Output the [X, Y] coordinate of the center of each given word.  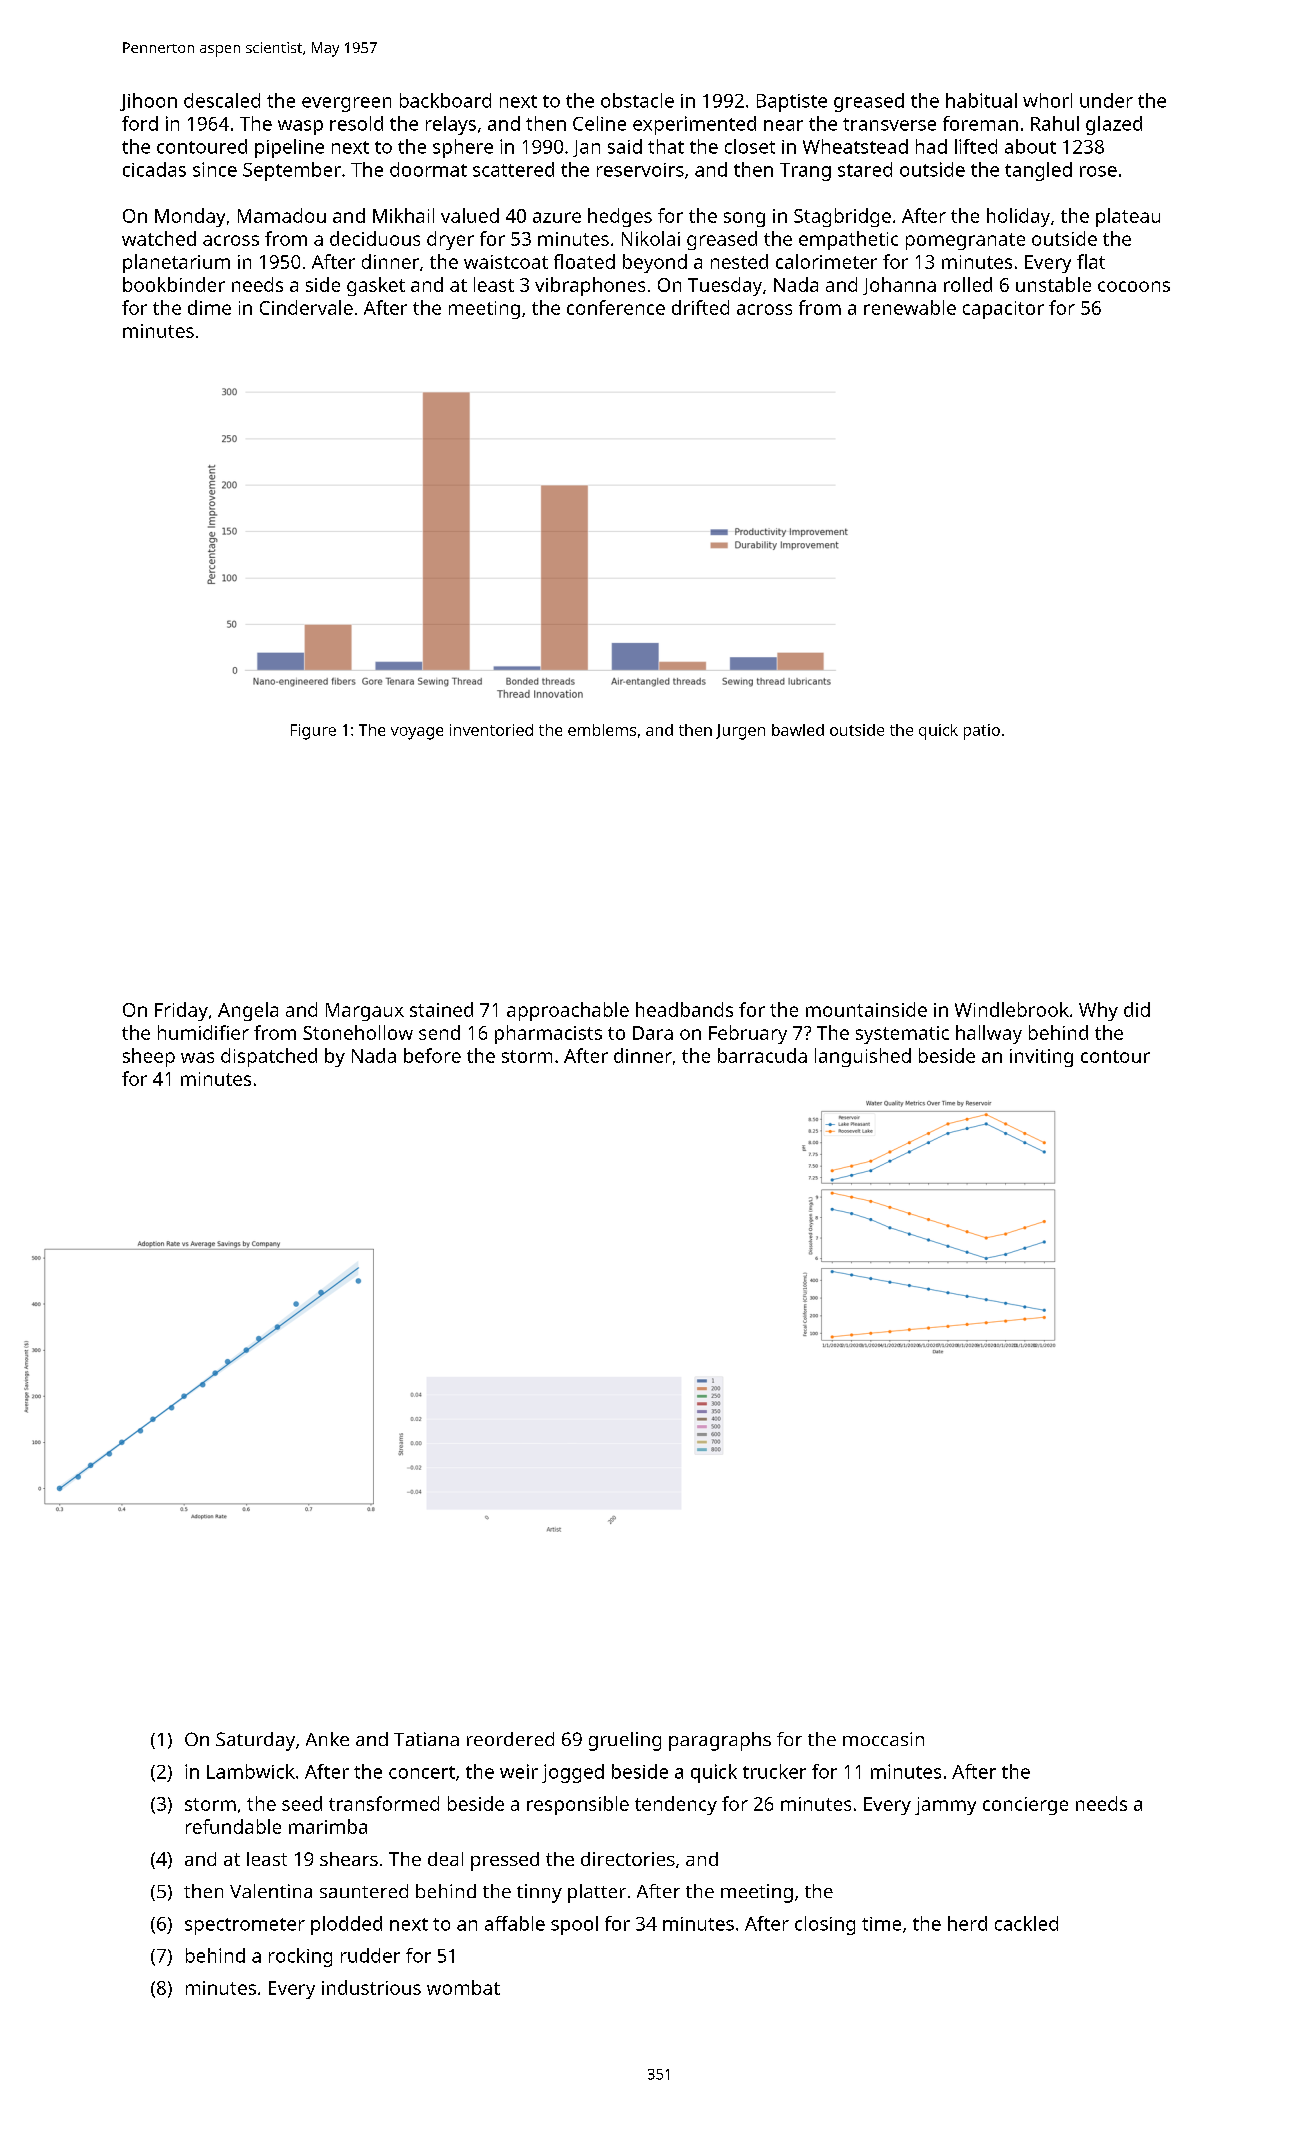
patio [982, 732]
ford [140, 123]
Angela [248, 1011]
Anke [327, 1739]
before [432, 1055]
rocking [300, 1957]
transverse [889, 124]
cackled [1026, 1923]
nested [739, 261]
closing [825, 1925]
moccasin [883, 1739]
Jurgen [740, 732]
